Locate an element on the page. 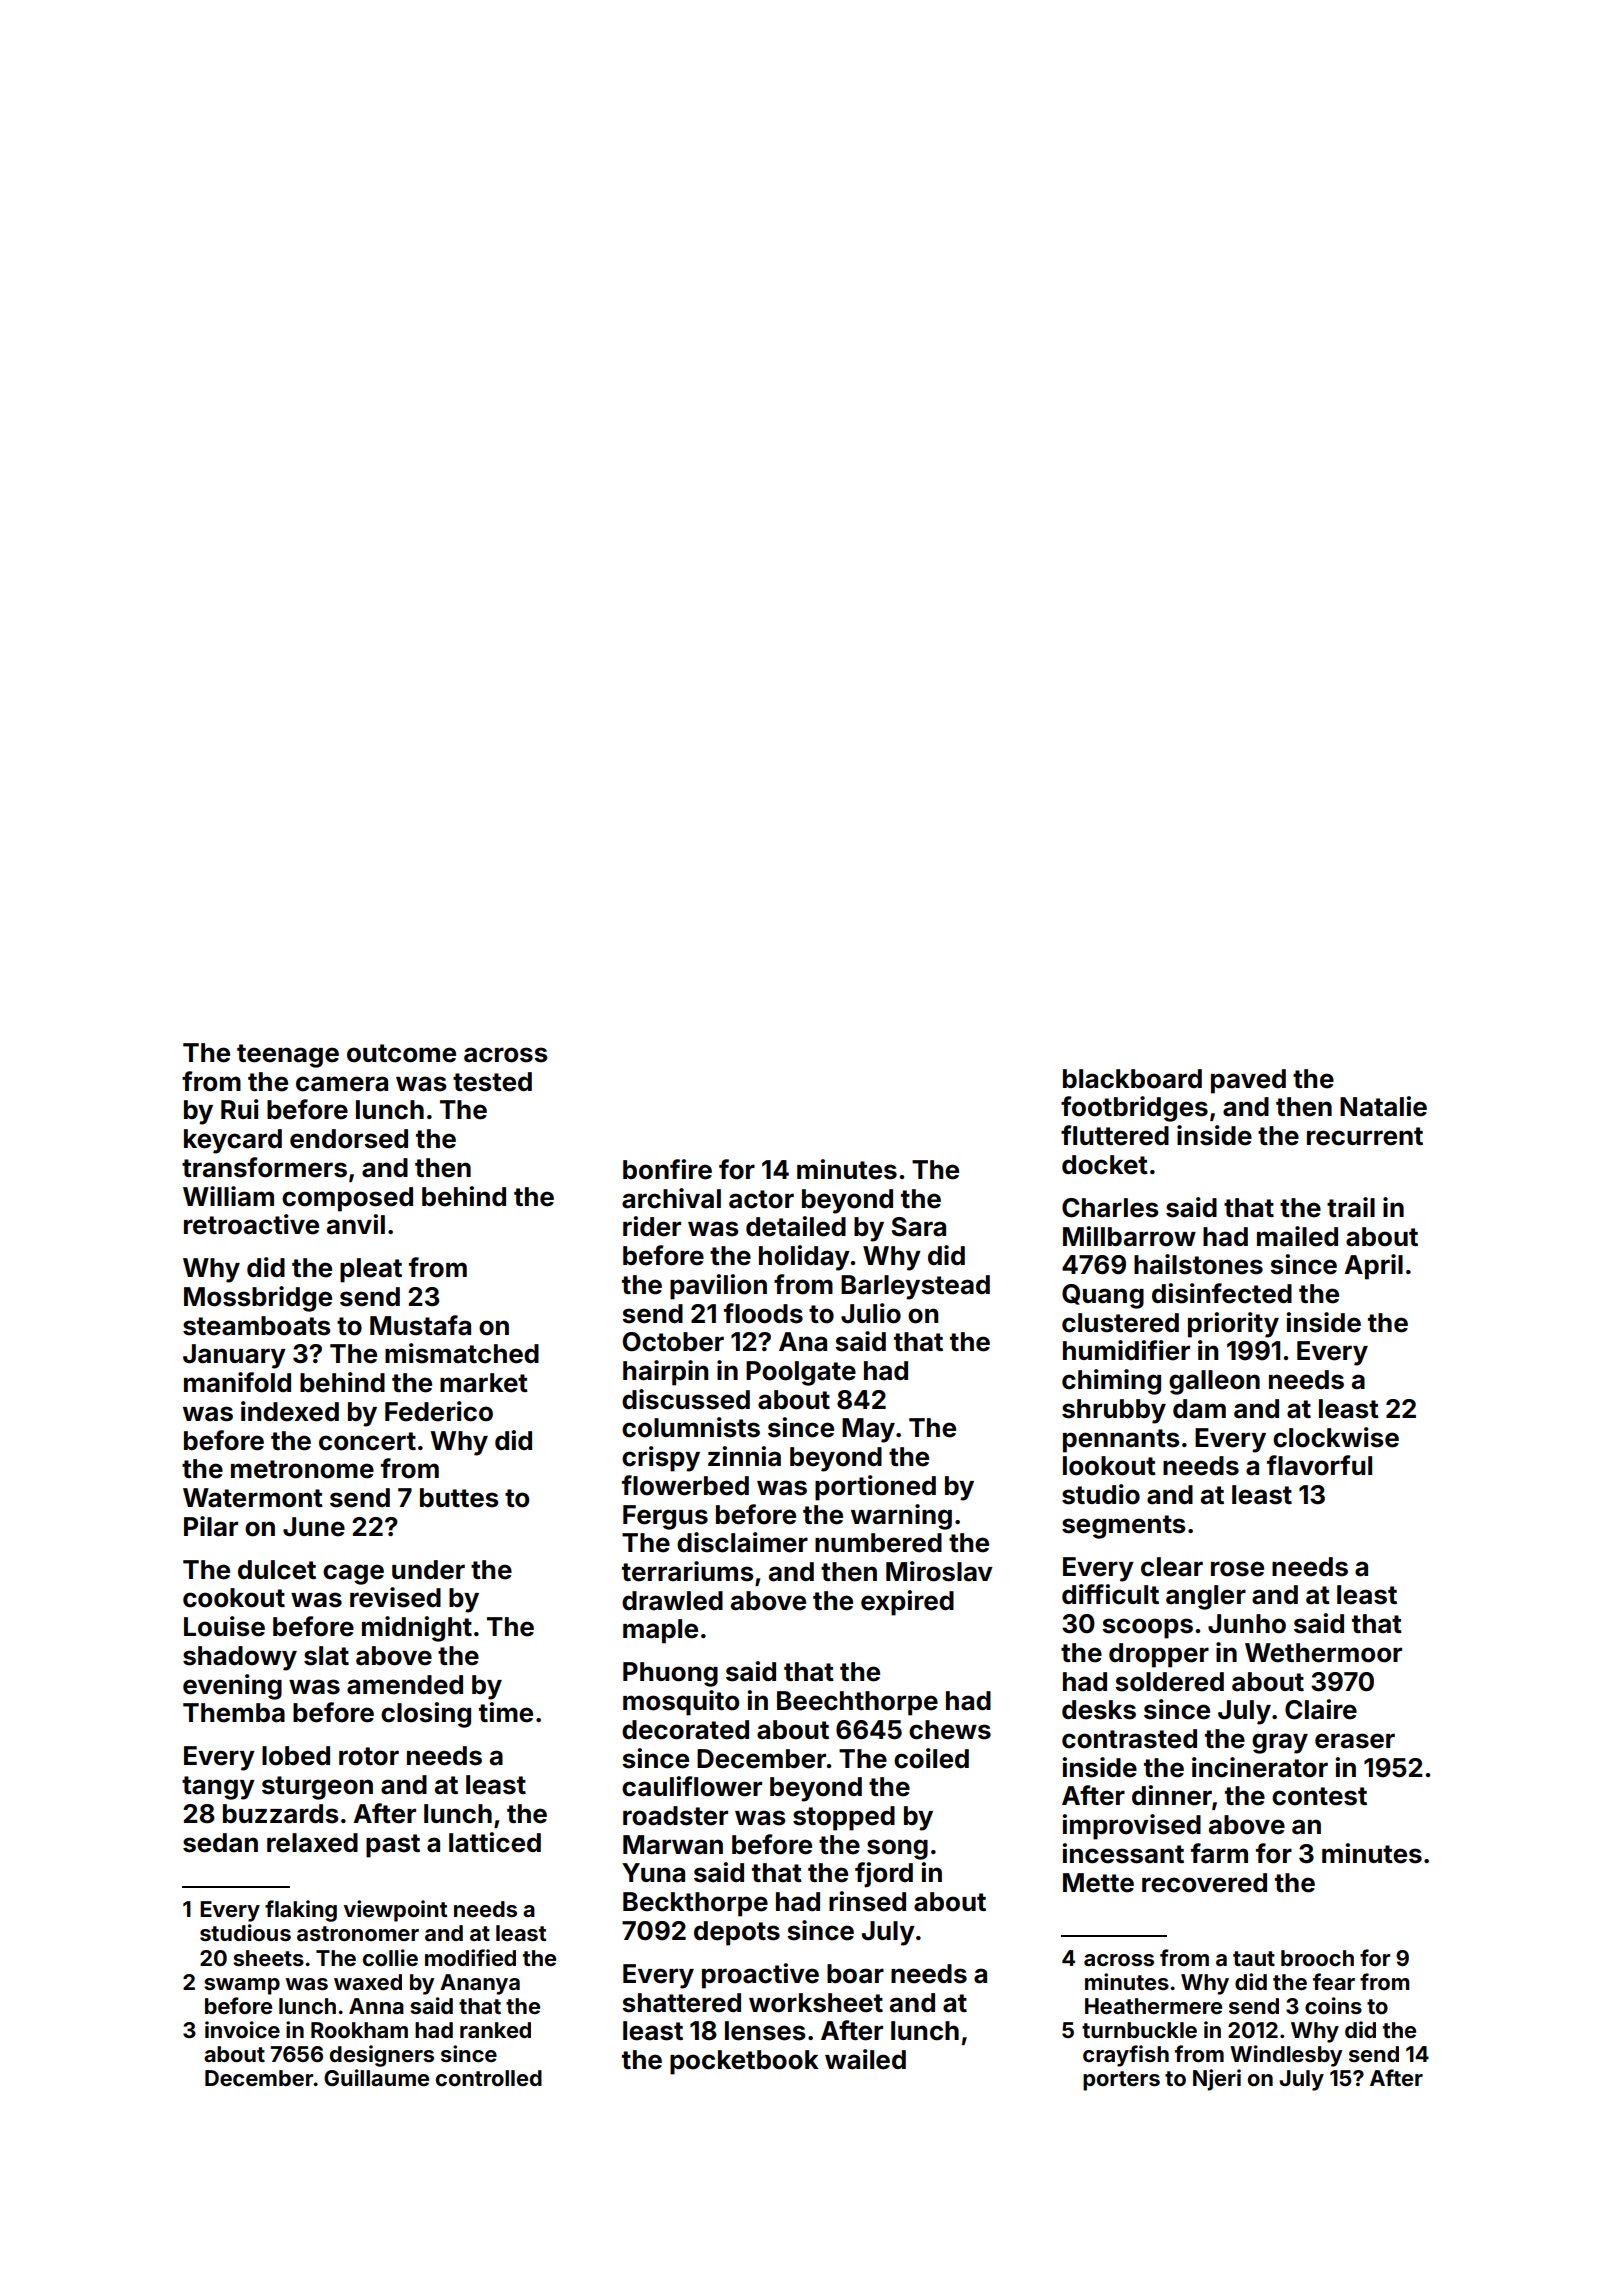 Image resolution: width=1620 pixels, height=2292 pixels. metronome is located at coordinates (302, 1469).
